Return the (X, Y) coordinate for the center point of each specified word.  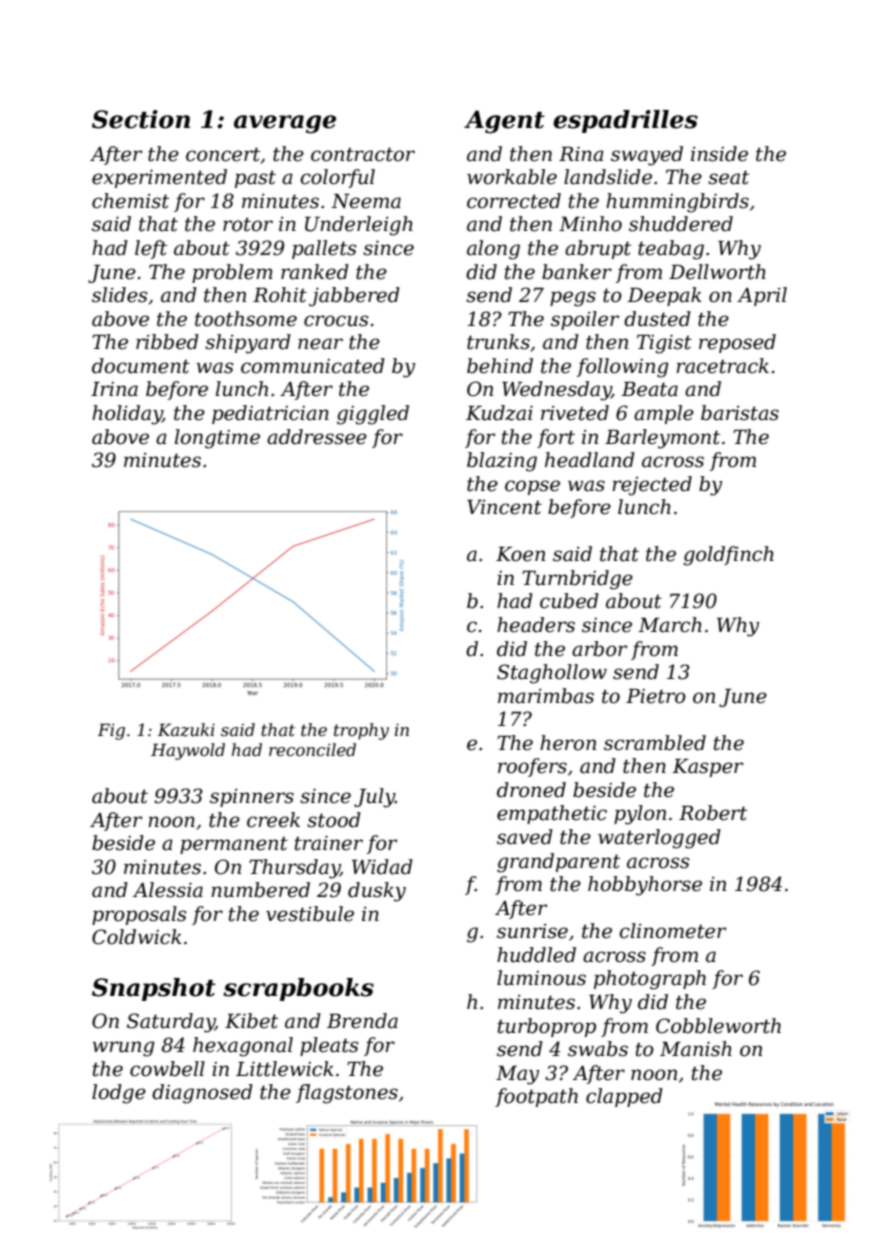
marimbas (546, 696)
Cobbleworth (718, 1026)
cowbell (167, 1069)
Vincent (504, 507)
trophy (361, 731)
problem (232, 273)
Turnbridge (577, 580)
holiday (127, 415)
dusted (657, 319)
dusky (377, 892)
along (493, 250)
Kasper (707, 768)
